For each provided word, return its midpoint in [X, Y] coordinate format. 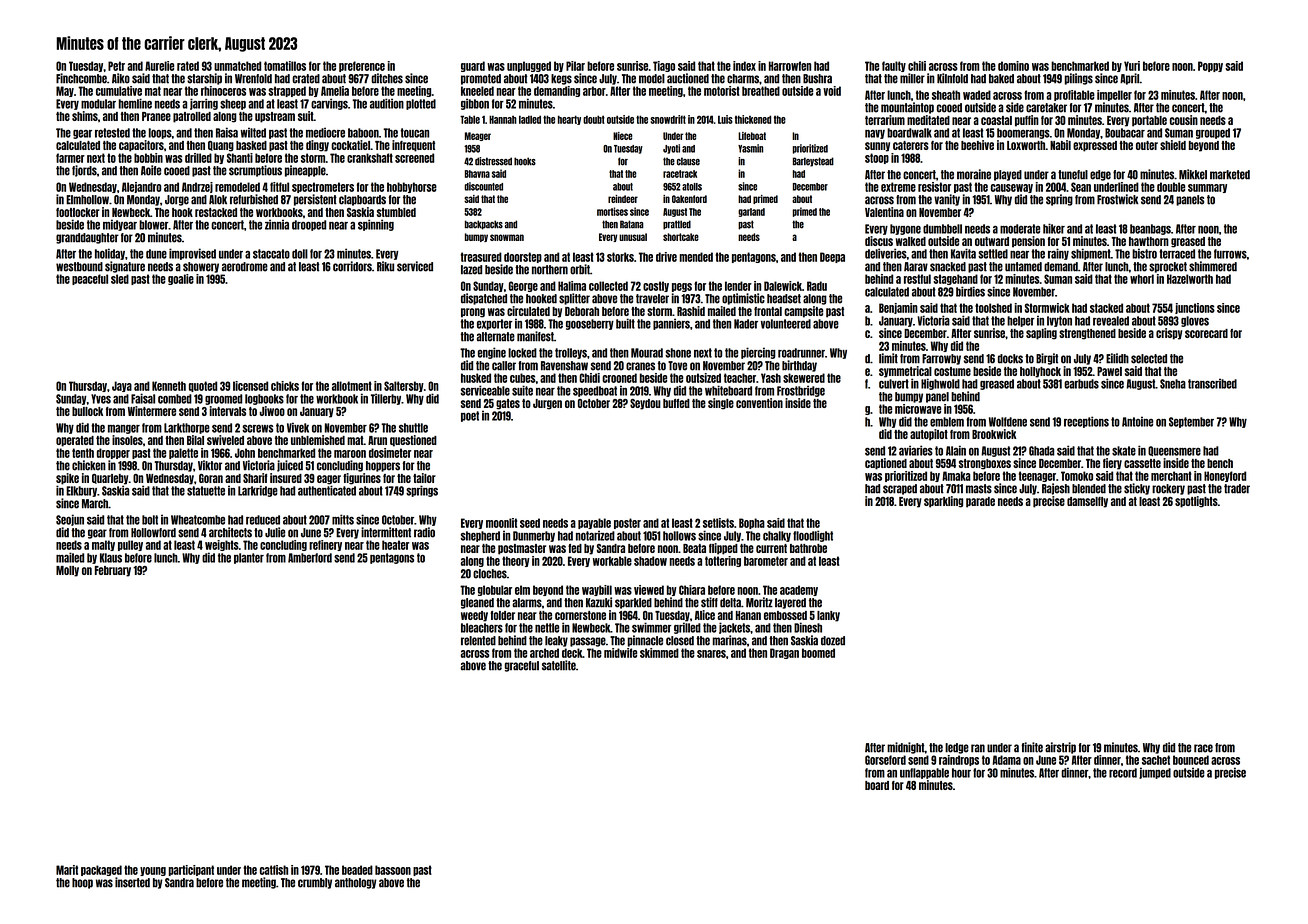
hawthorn [1149, 241]
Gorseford [885, 760]
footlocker [78, 212]
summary [1207, 188]
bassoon [393, 870]
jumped [1155, 773]
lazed [471, 270]
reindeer [623, 199]
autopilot [929, 435]
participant [191, 870]
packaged [101, 870]
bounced [1191, 760]
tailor [424, 478]
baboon [363, 133]
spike [67, 479]
